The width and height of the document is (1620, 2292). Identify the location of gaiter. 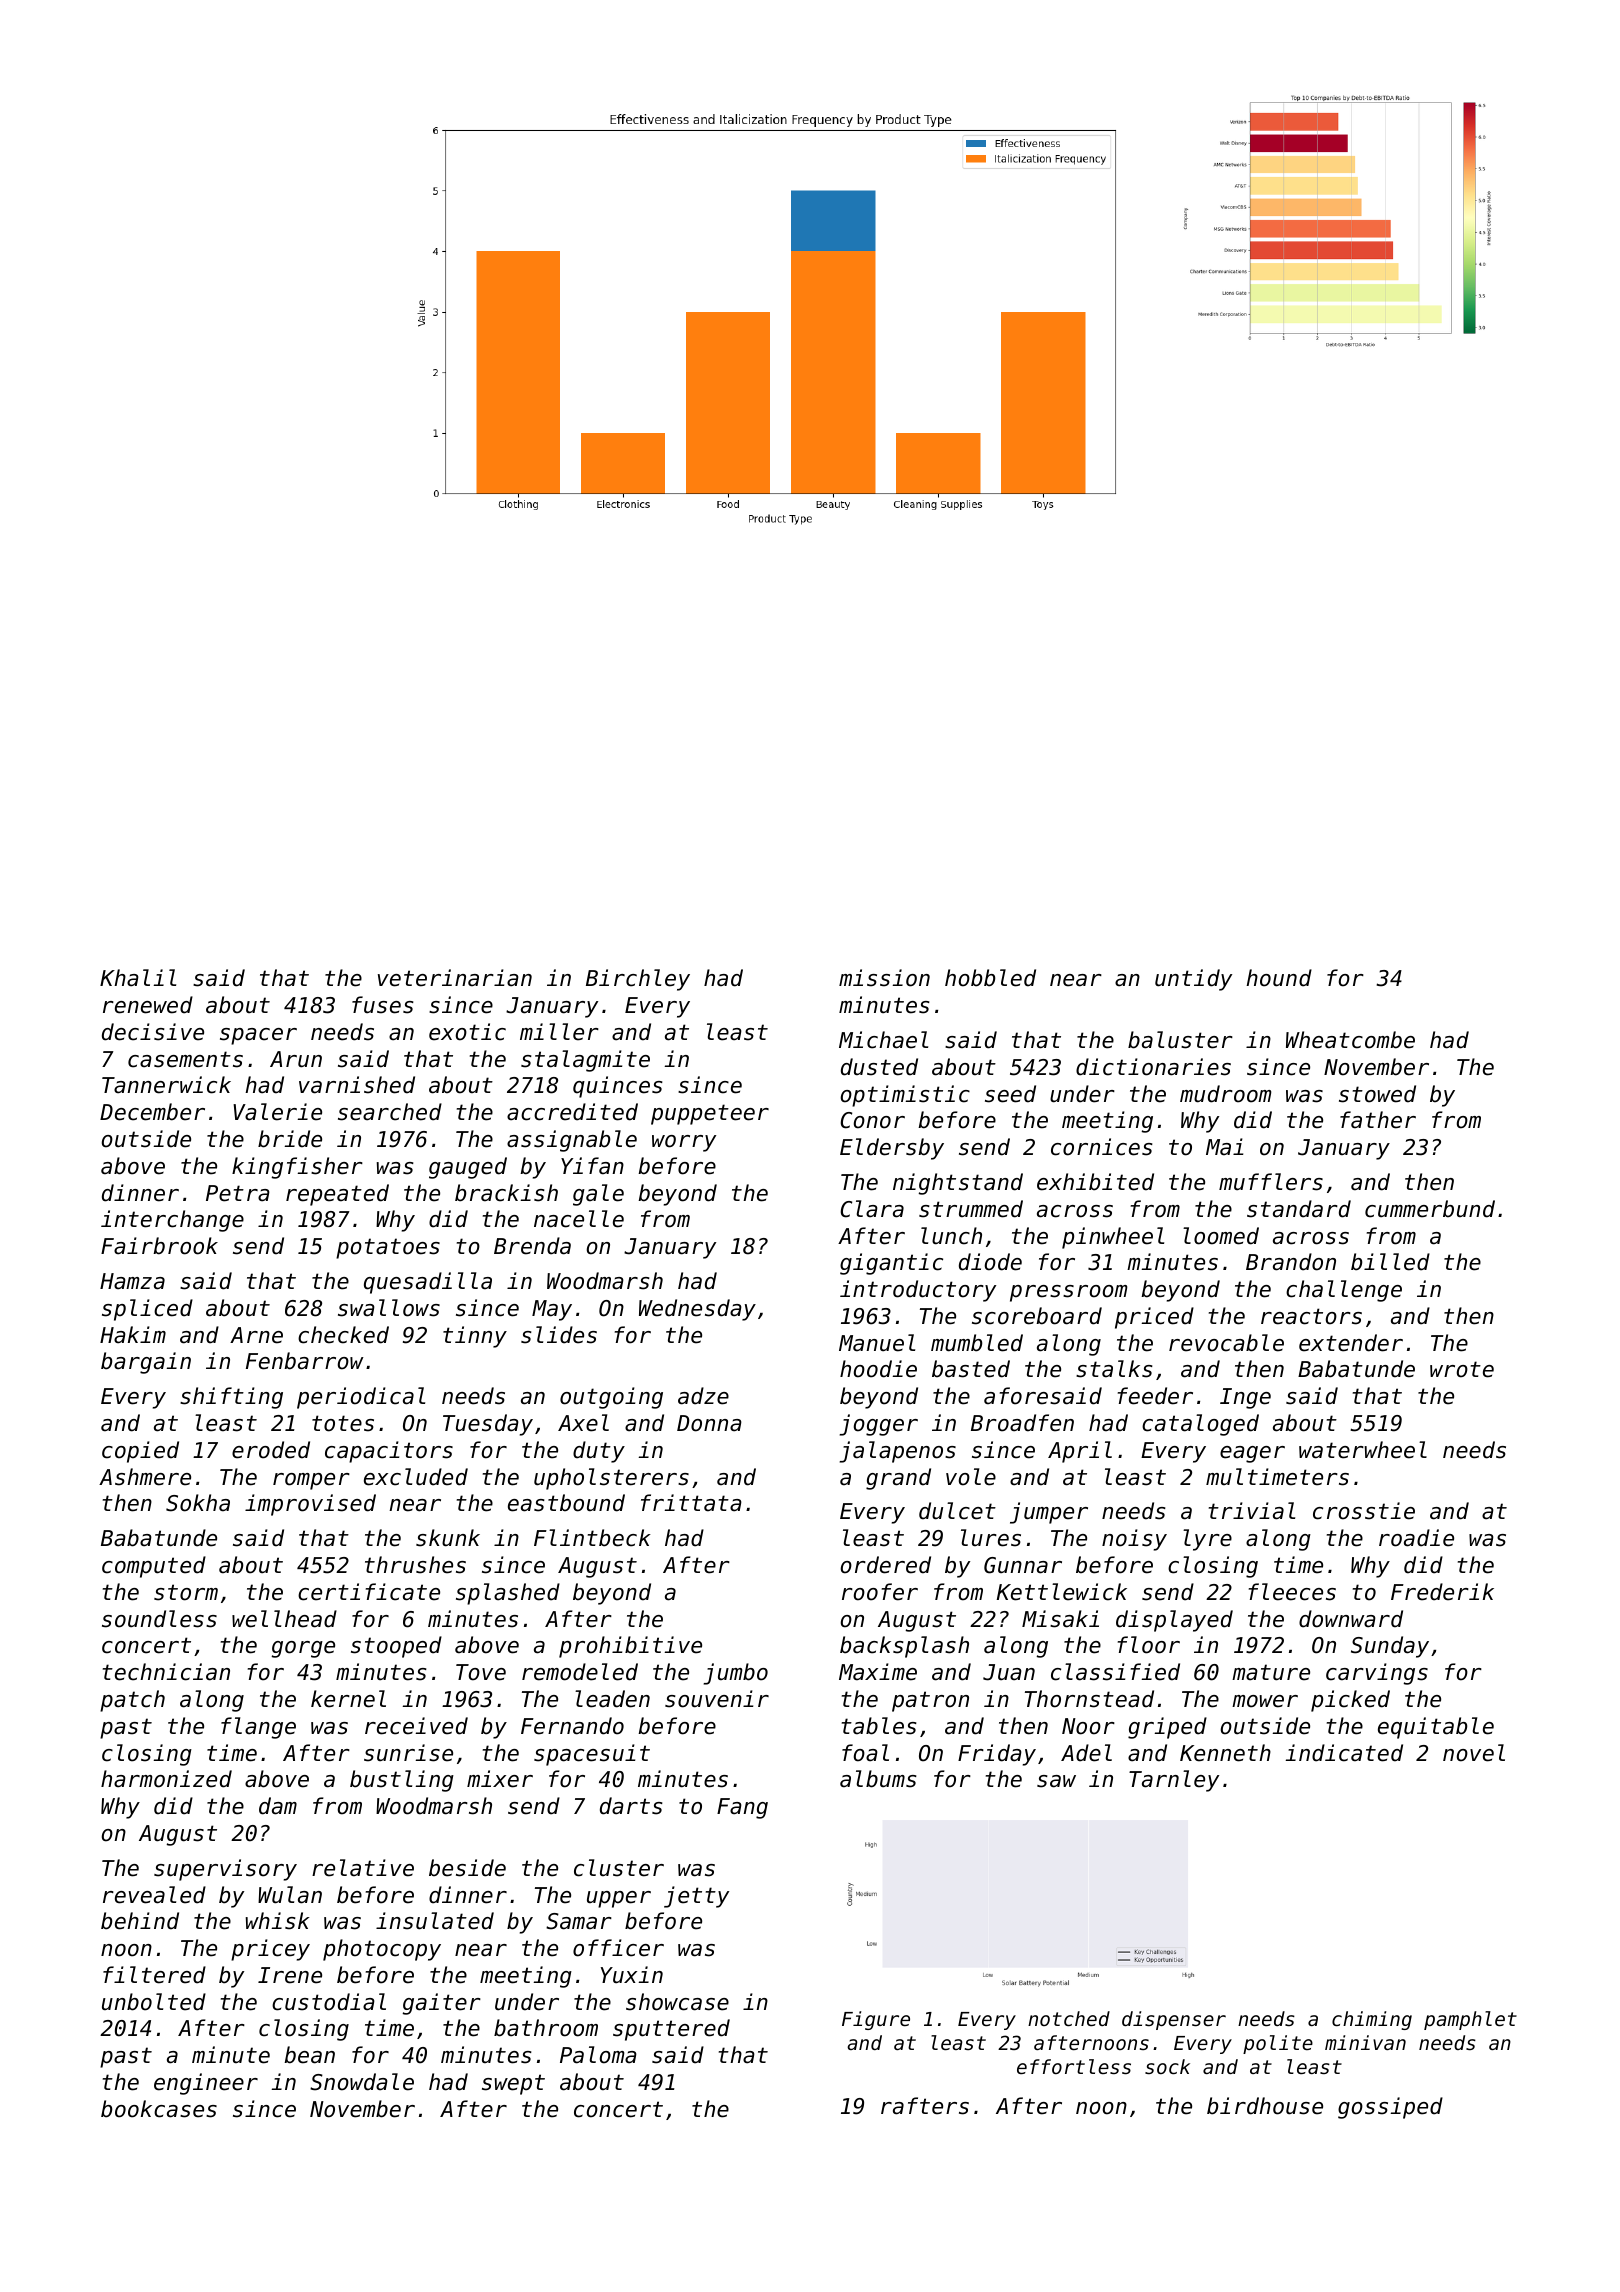
(442, 2004).
